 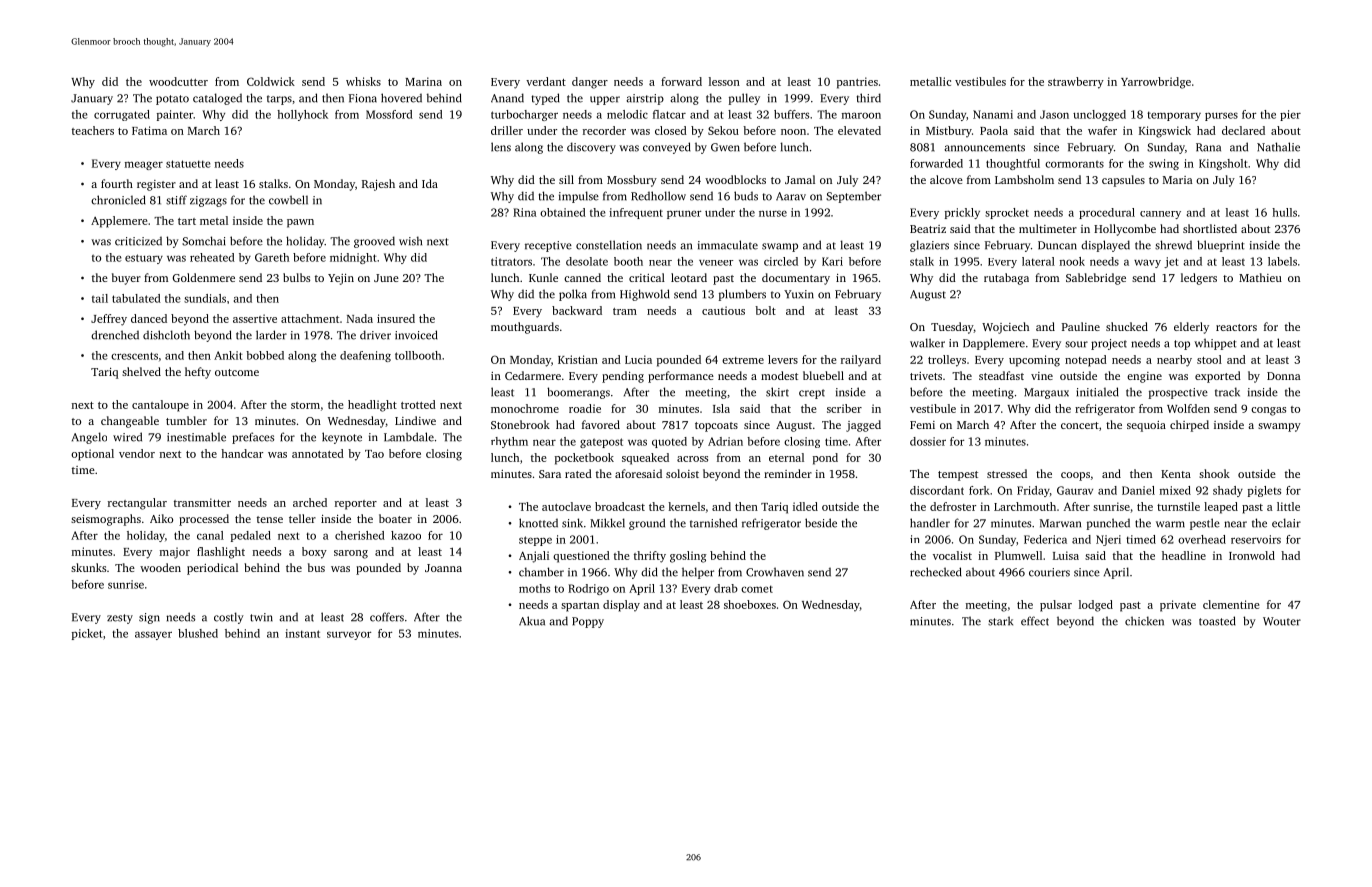 What do you see at coordinates (178, 81) in the screenshot?
I see `woodcutter` at bounding box center [178, 81].
